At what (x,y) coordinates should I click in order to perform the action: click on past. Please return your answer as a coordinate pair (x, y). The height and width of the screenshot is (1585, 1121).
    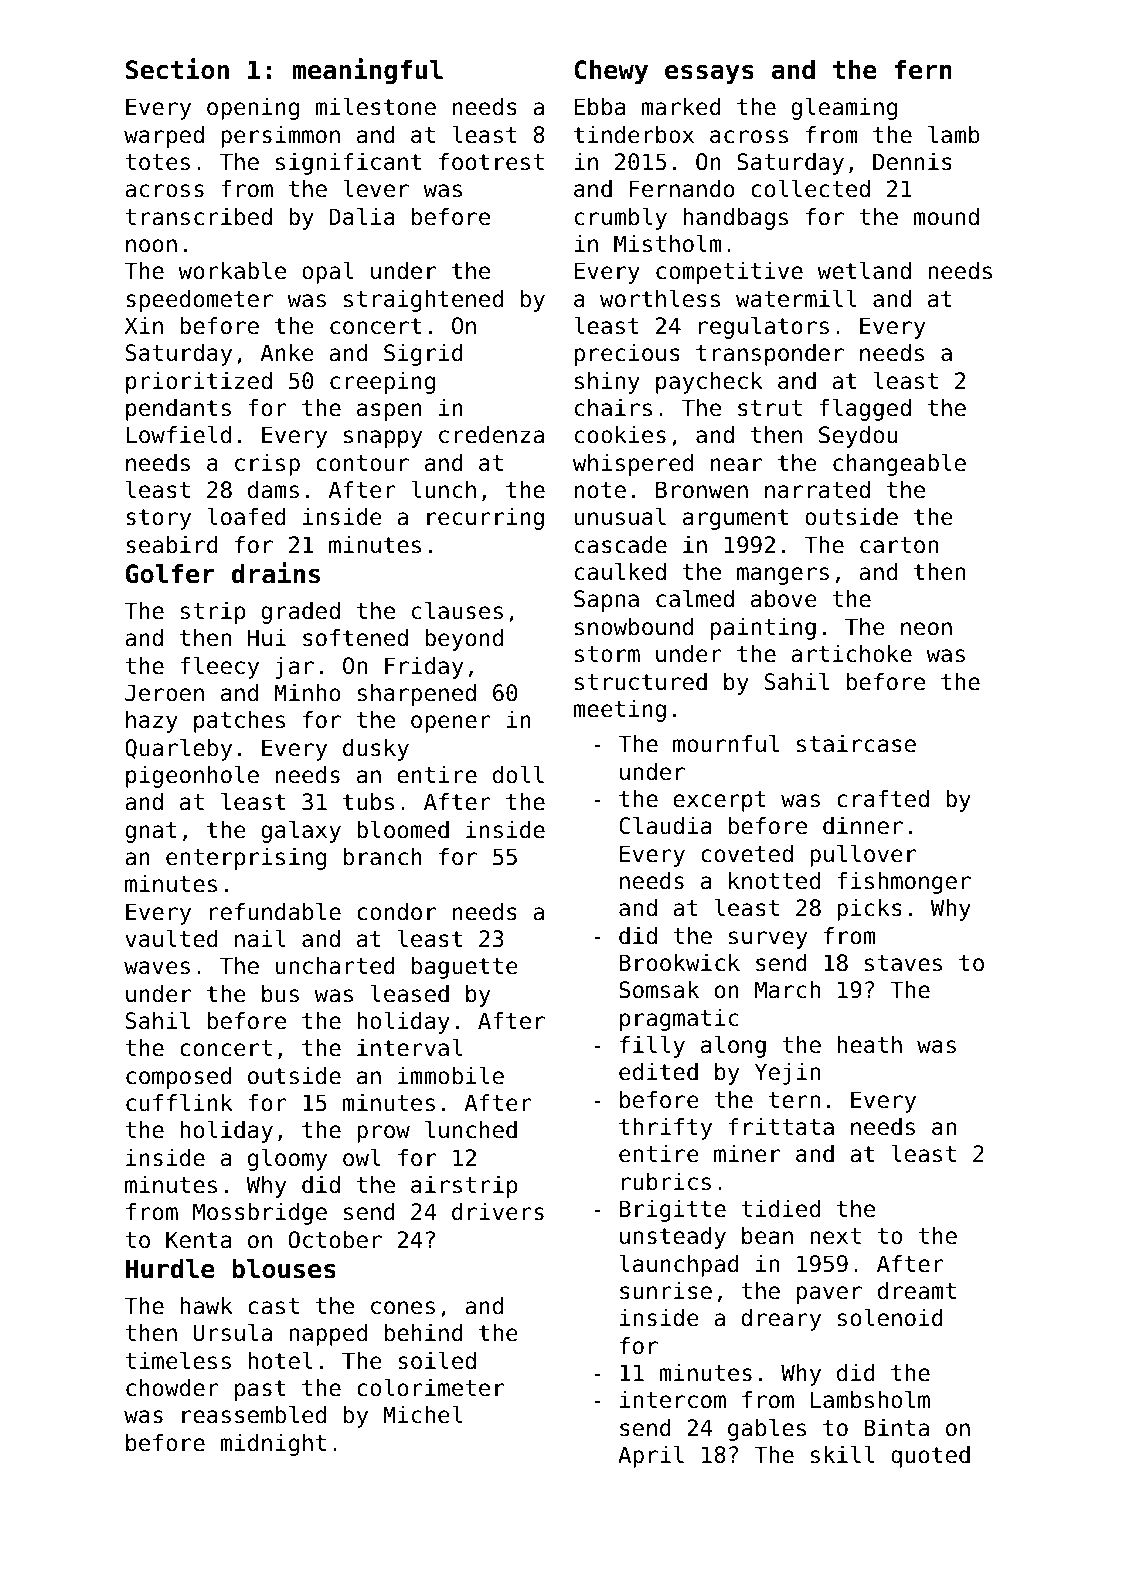
    Looking at the image, I should click on (260, 1390).
